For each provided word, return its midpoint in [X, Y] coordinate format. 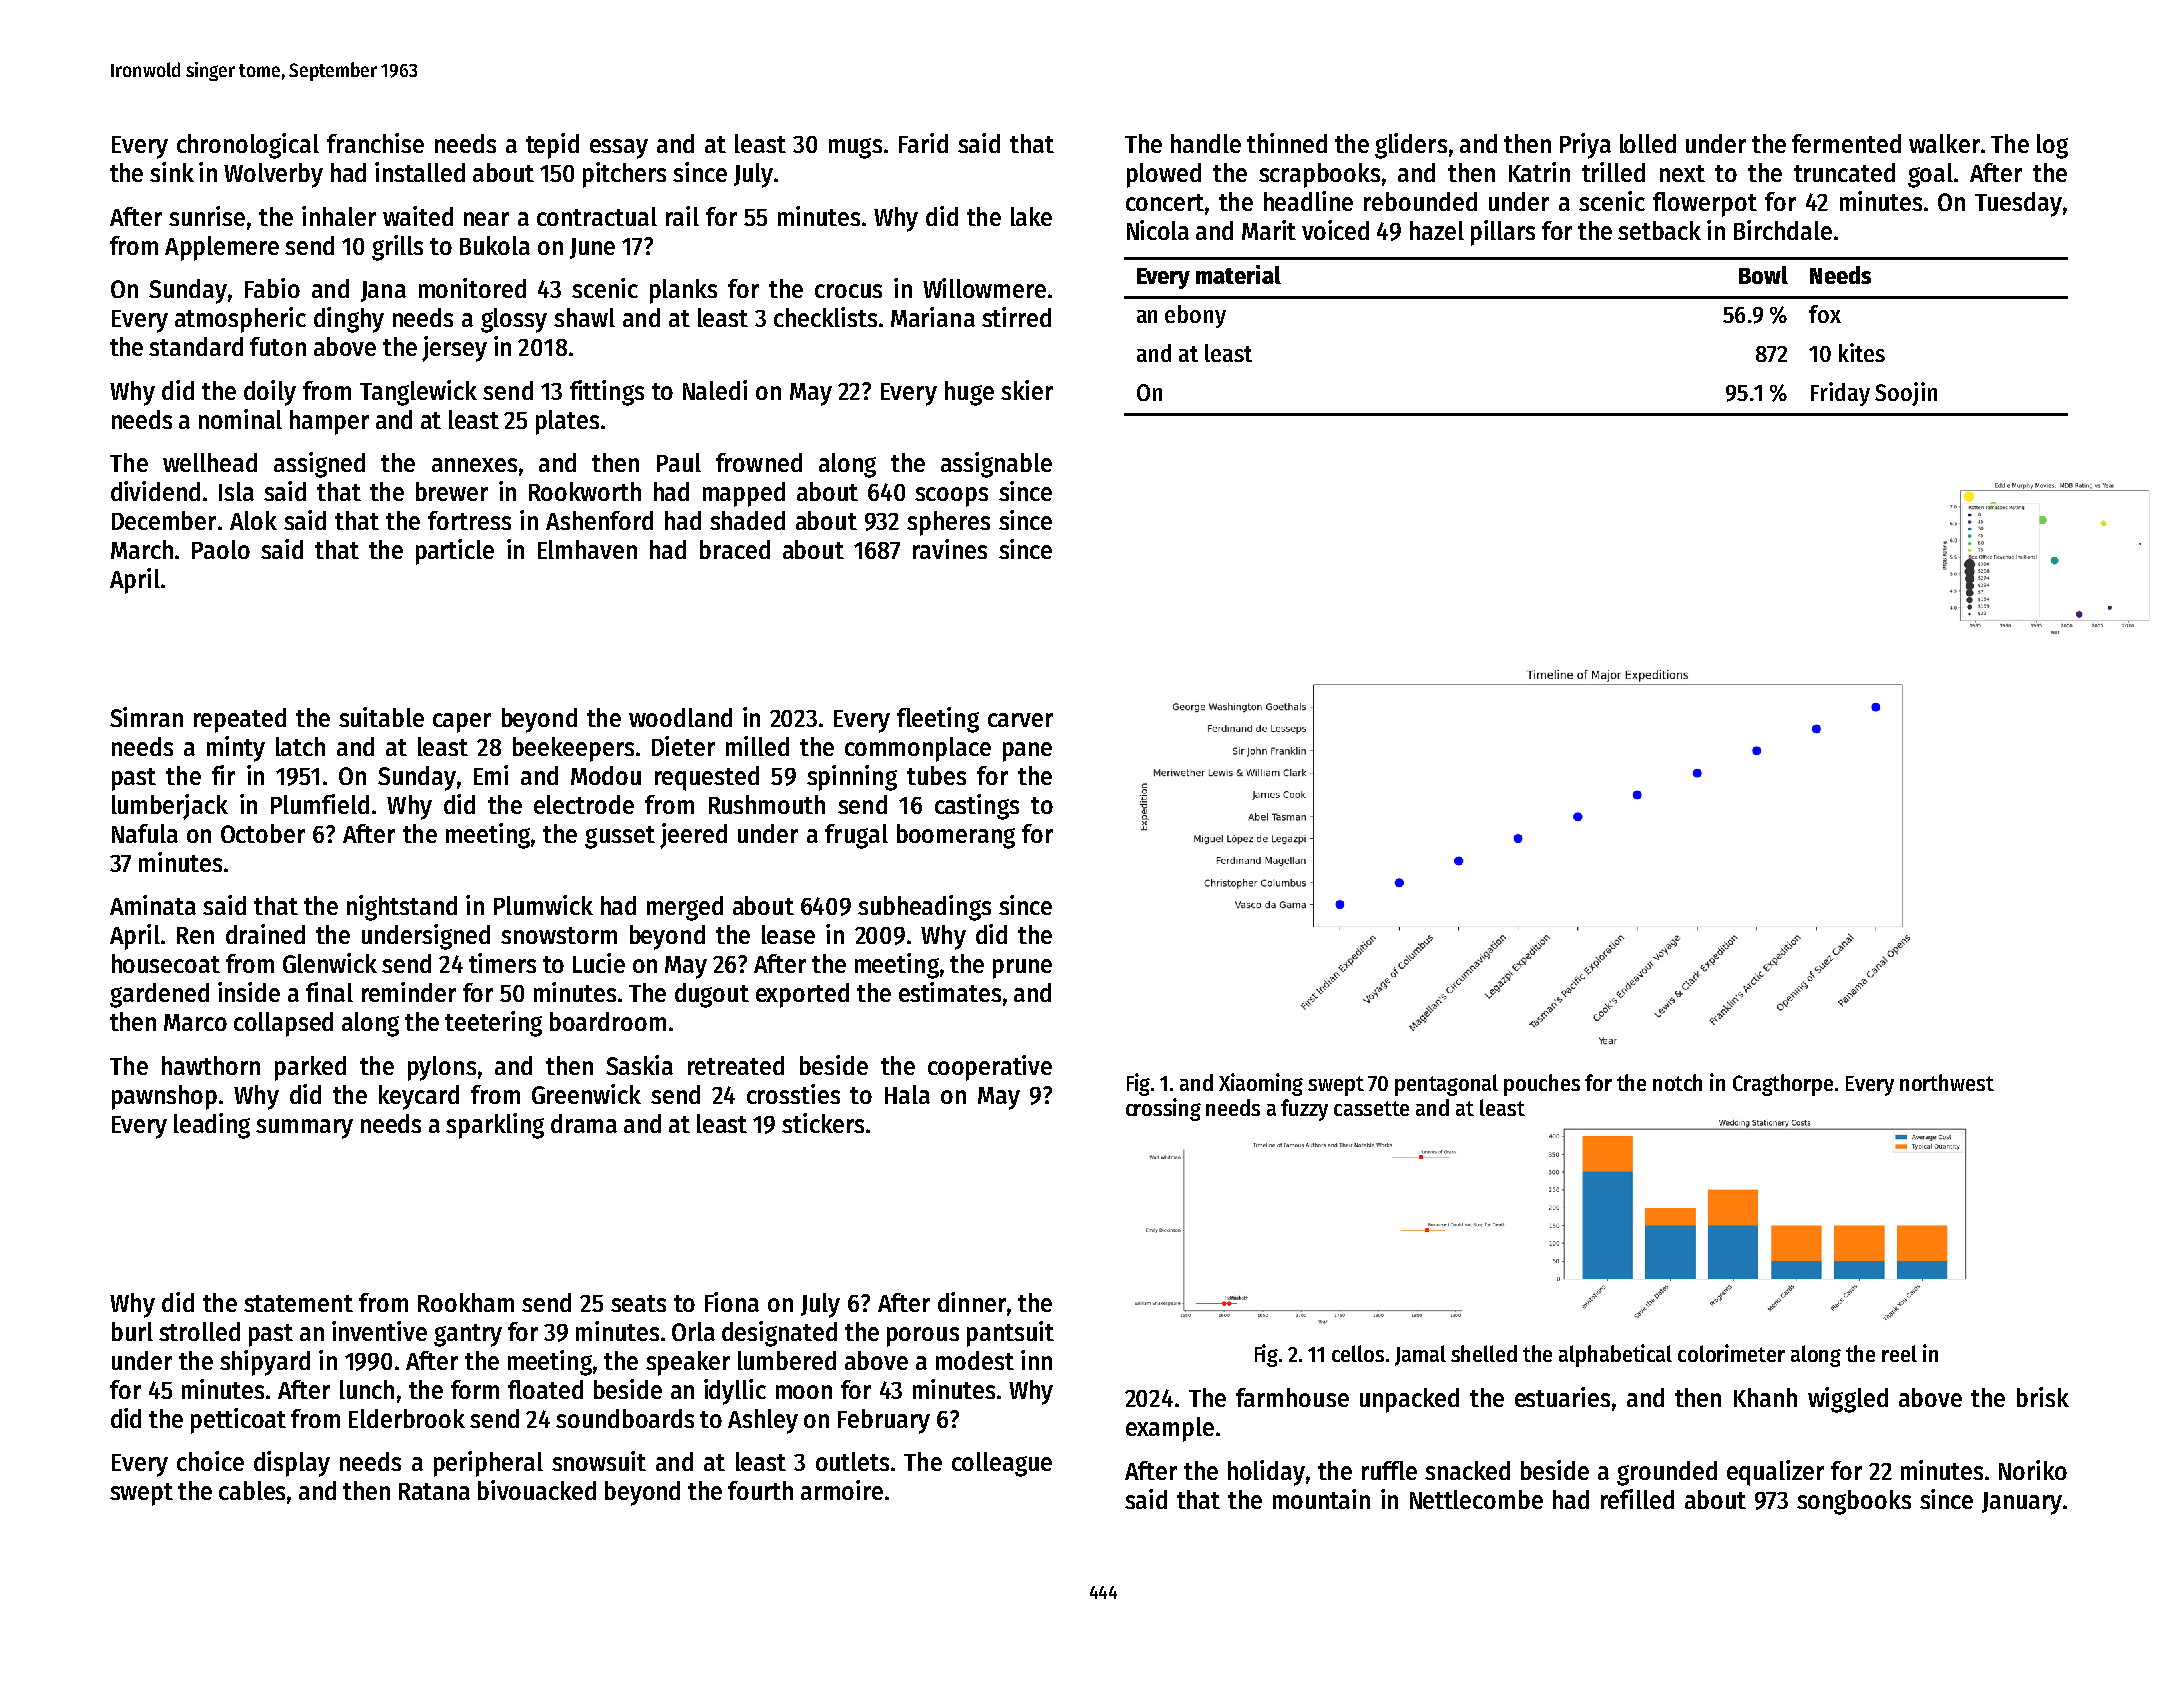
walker [1944, 143]
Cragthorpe [1783, 1085]
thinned [1287, 143]
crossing [1163, 1109]
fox [1825, 314]
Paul [679, 462]
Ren [195, 935]
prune [1022, 969]
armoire [842, 1490]
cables [252, 1490]
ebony [1195, 316]
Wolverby [273, 175]
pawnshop [164, 1097]
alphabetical [1615, 1355]
